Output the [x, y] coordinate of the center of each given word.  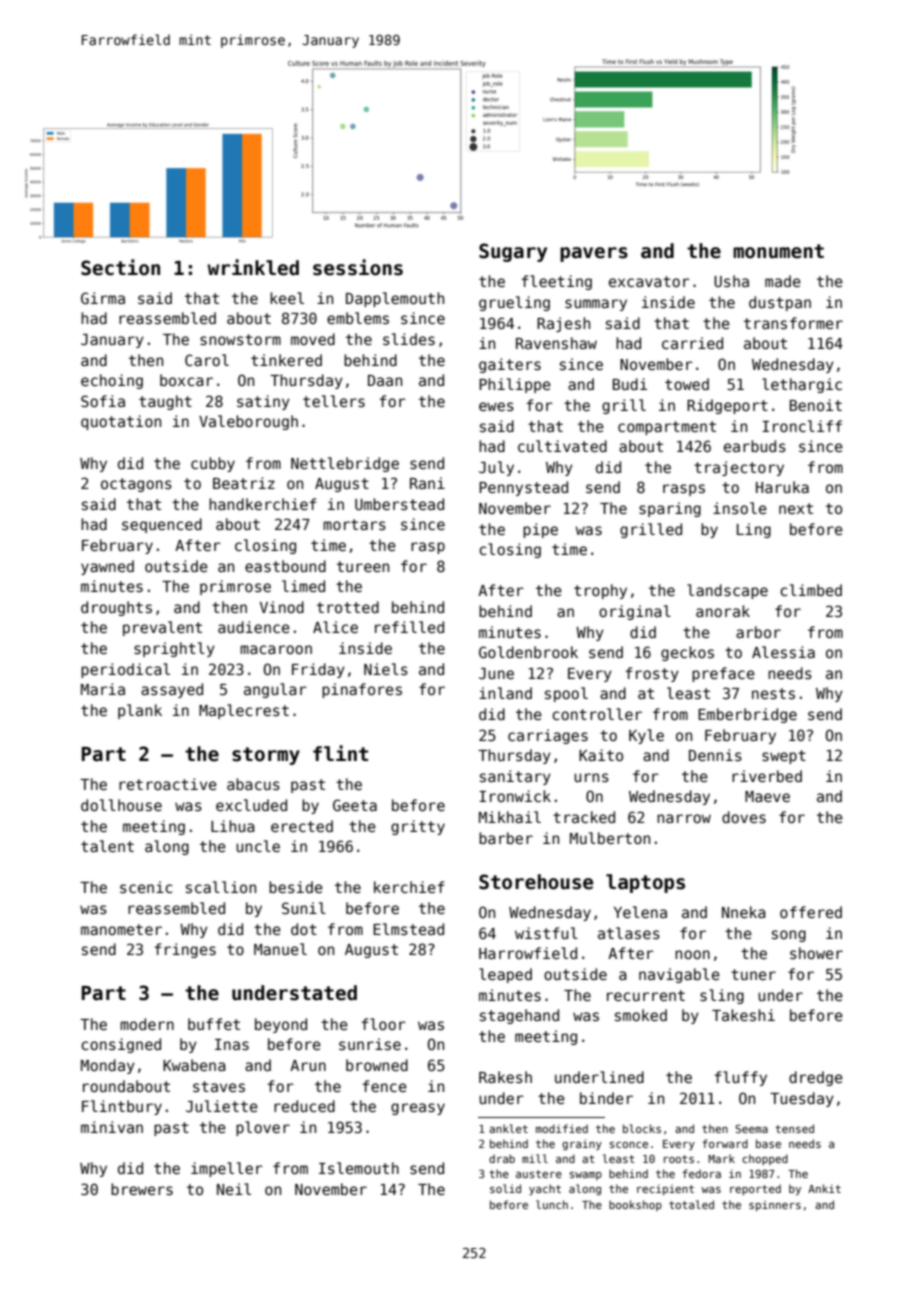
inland [505, 693]
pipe [540, 530]
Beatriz [244, 483]
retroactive [168, 784]
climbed [811, 590]
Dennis [715, 755]
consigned [121, 1045]
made [783, 281]
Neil [234, 1189]
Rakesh [505, 1077]
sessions [358, 267]
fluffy [740, 1078]
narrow [684, 818]
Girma [103, 298]
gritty [418, 827]
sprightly [174, 649]
